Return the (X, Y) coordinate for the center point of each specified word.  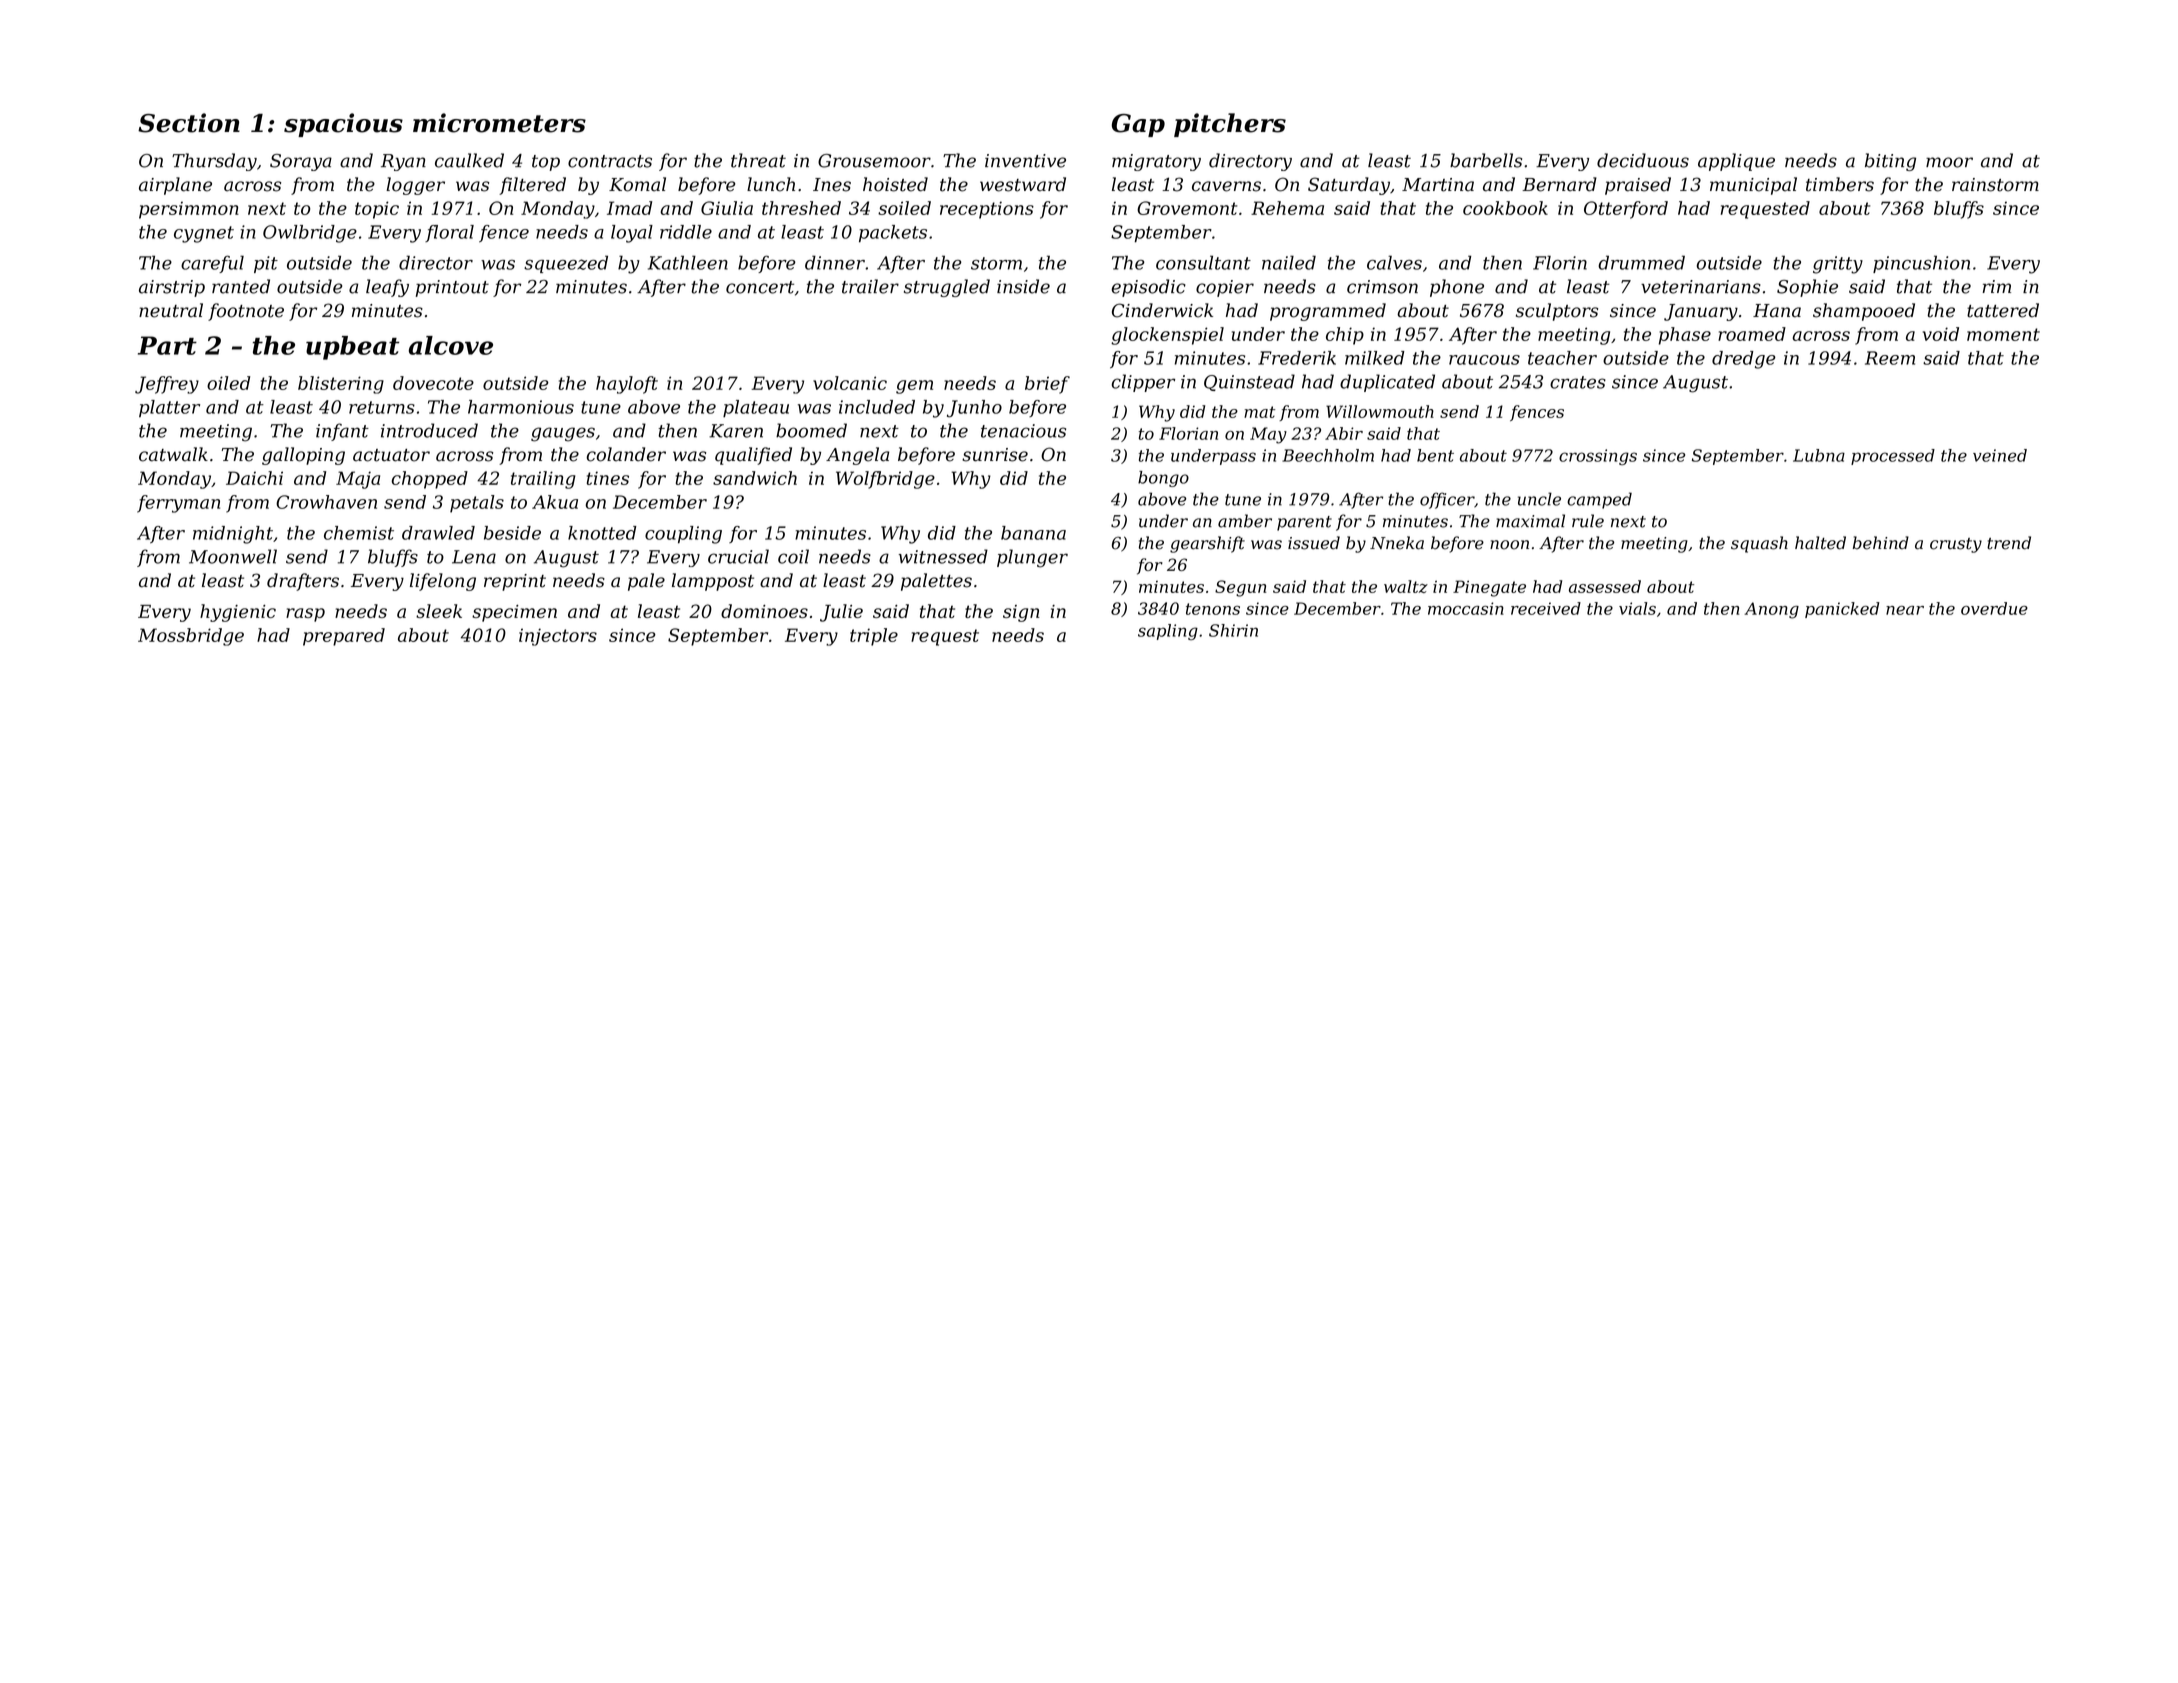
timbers (1840, 184)
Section (189, 123)
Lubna (1819, 455)
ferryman (178, 504)
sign (1021, 613)
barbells (1486, 160)
